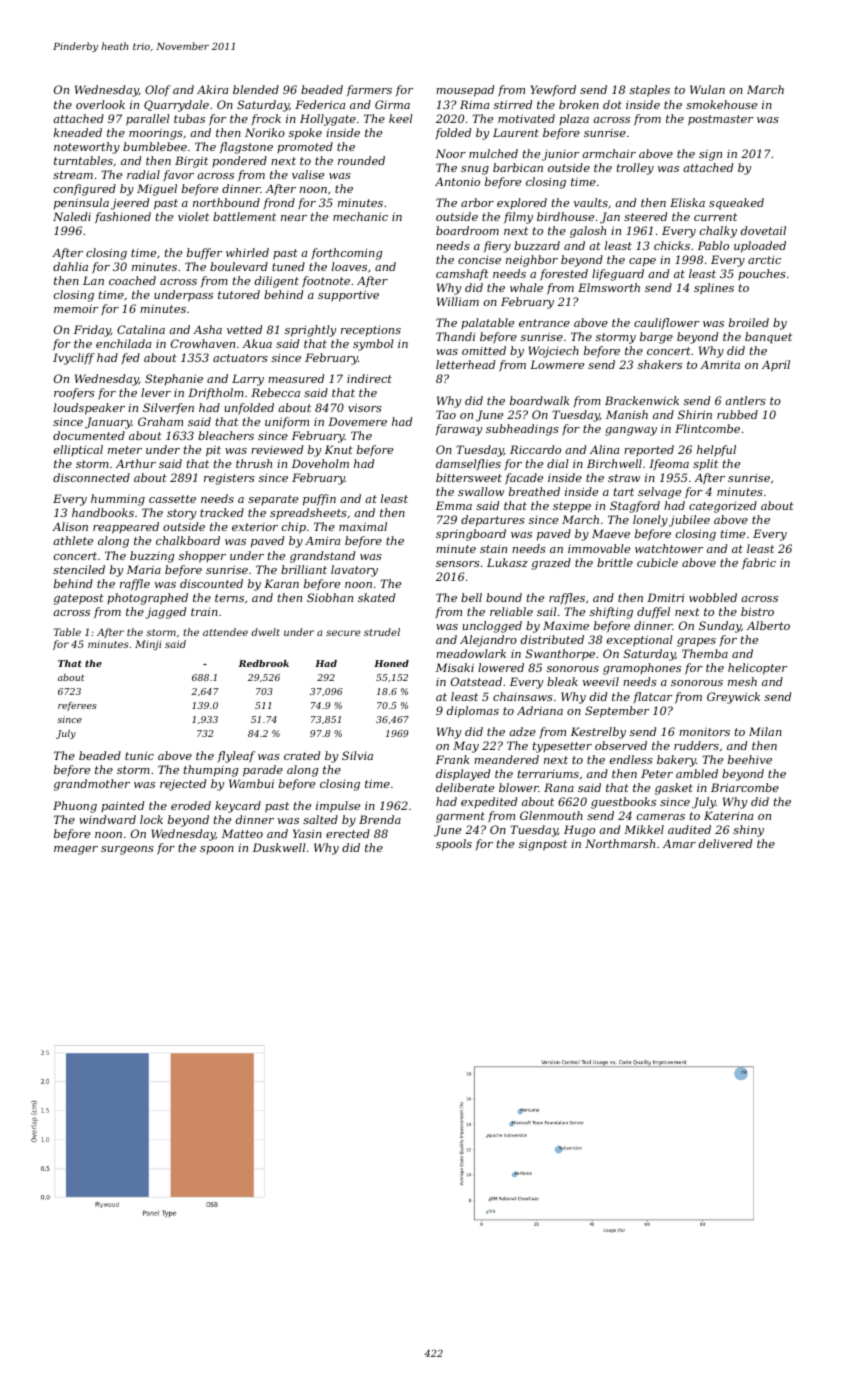 The height and width of the screenshot is (1400, 849). Describe the element at coordinates (148, 645) in the screenshot. I see `Minji` at that location.
